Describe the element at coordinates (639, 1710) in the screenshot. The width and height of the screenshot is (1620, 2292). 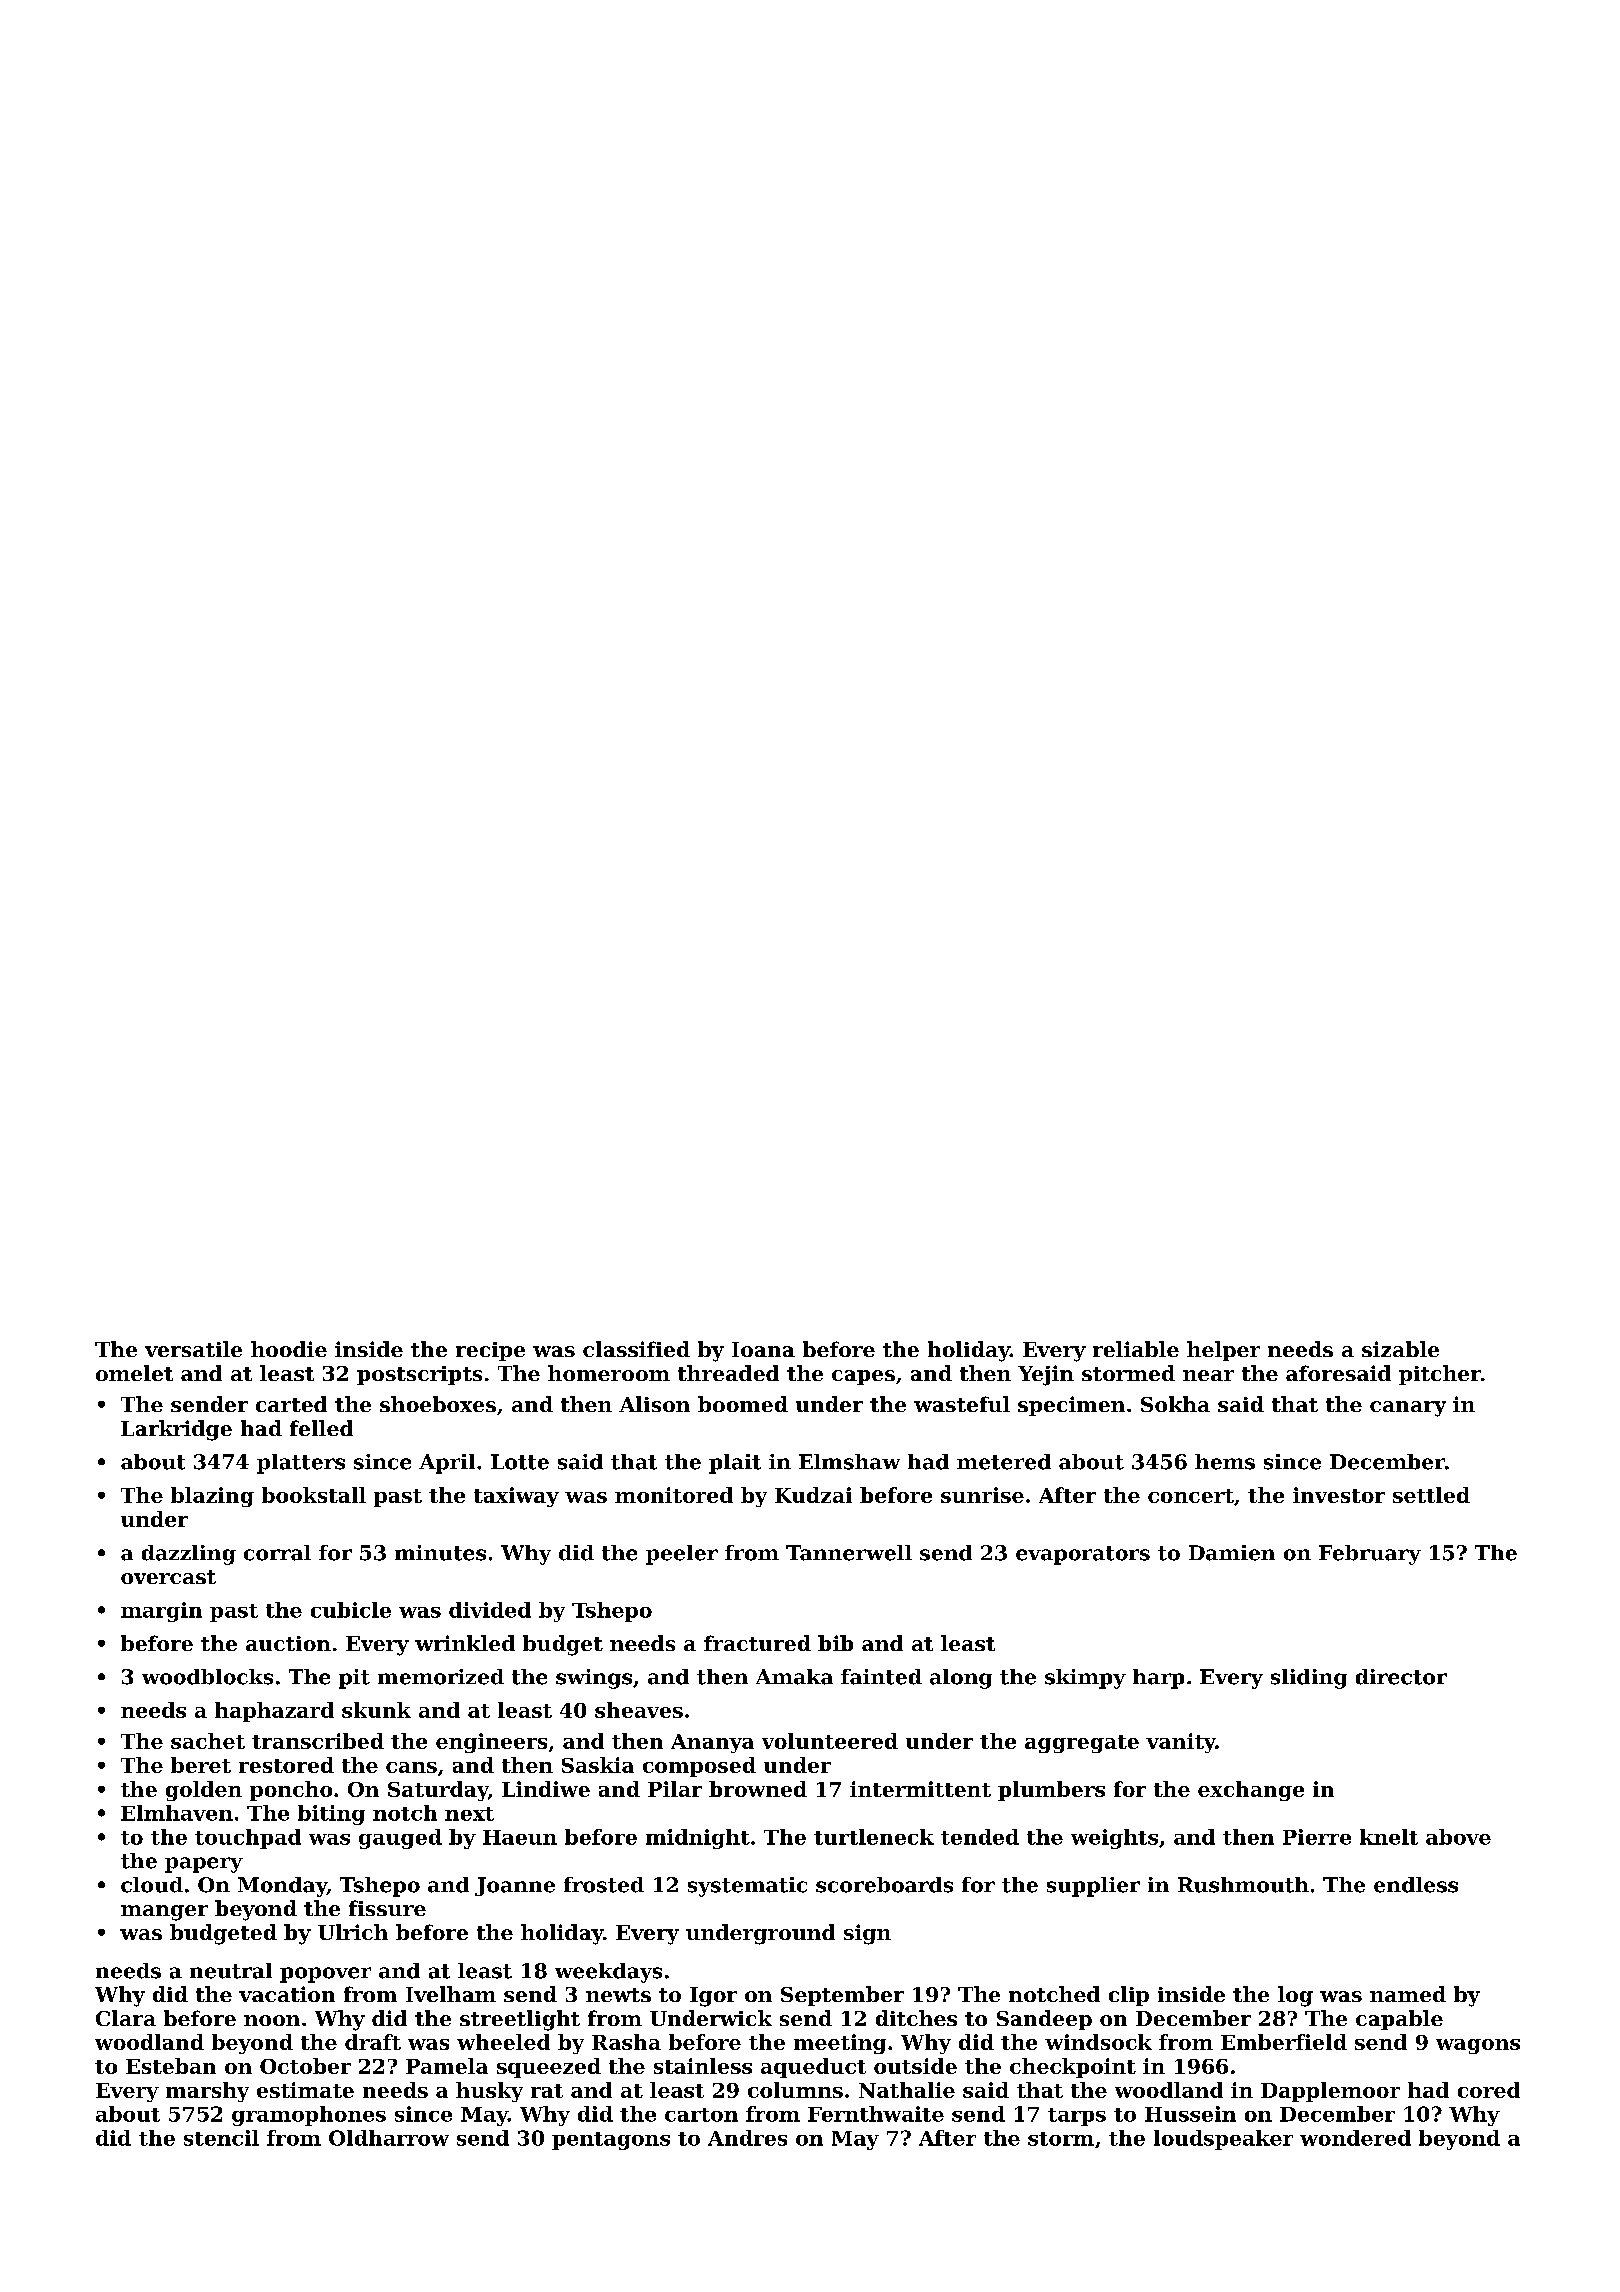
I see `sheaves` at that location.
